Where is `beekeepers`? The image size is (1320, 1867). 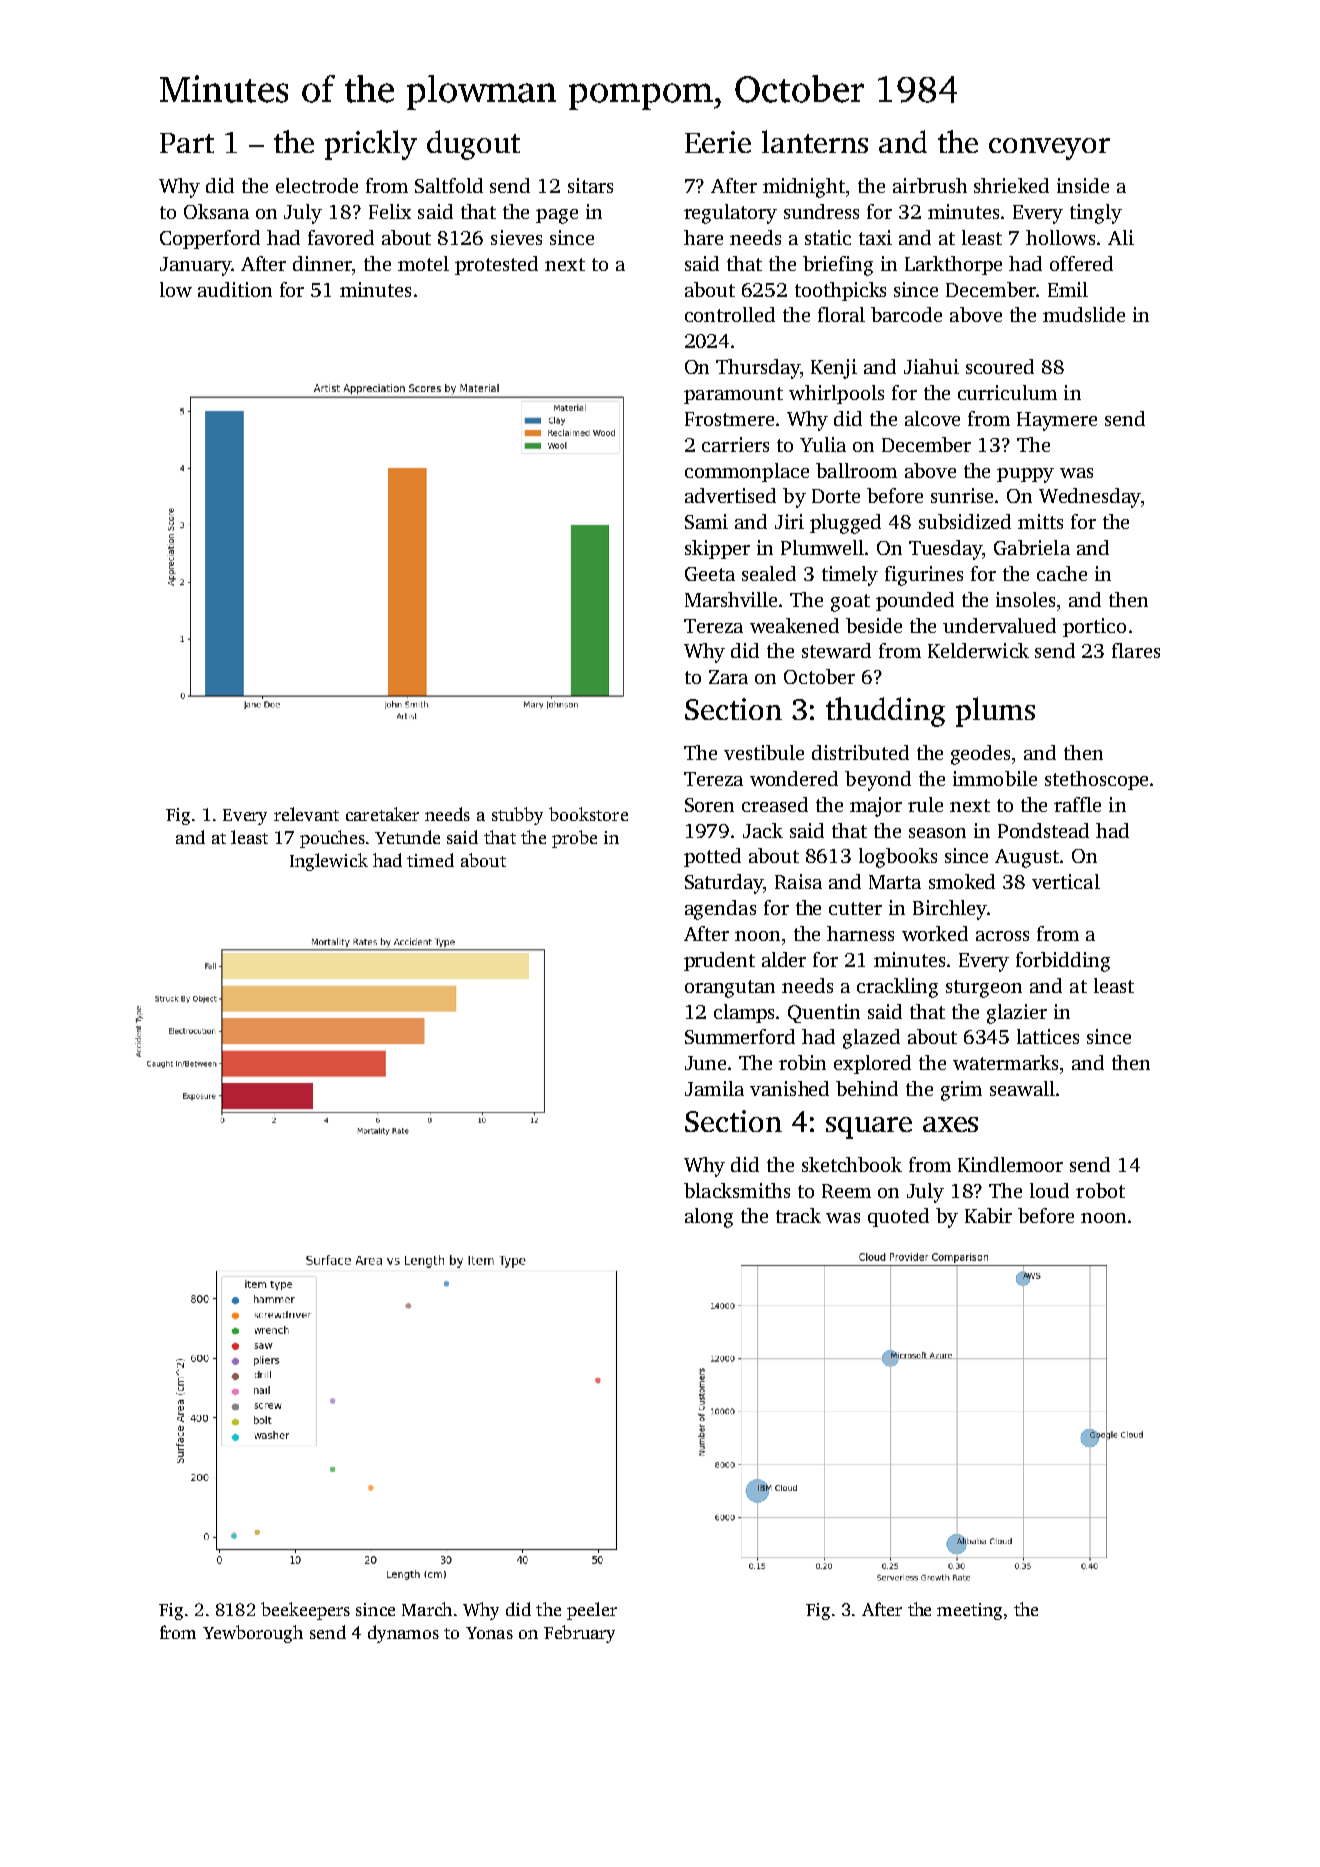 beekeepers is located at coordinates (305, 1611).
